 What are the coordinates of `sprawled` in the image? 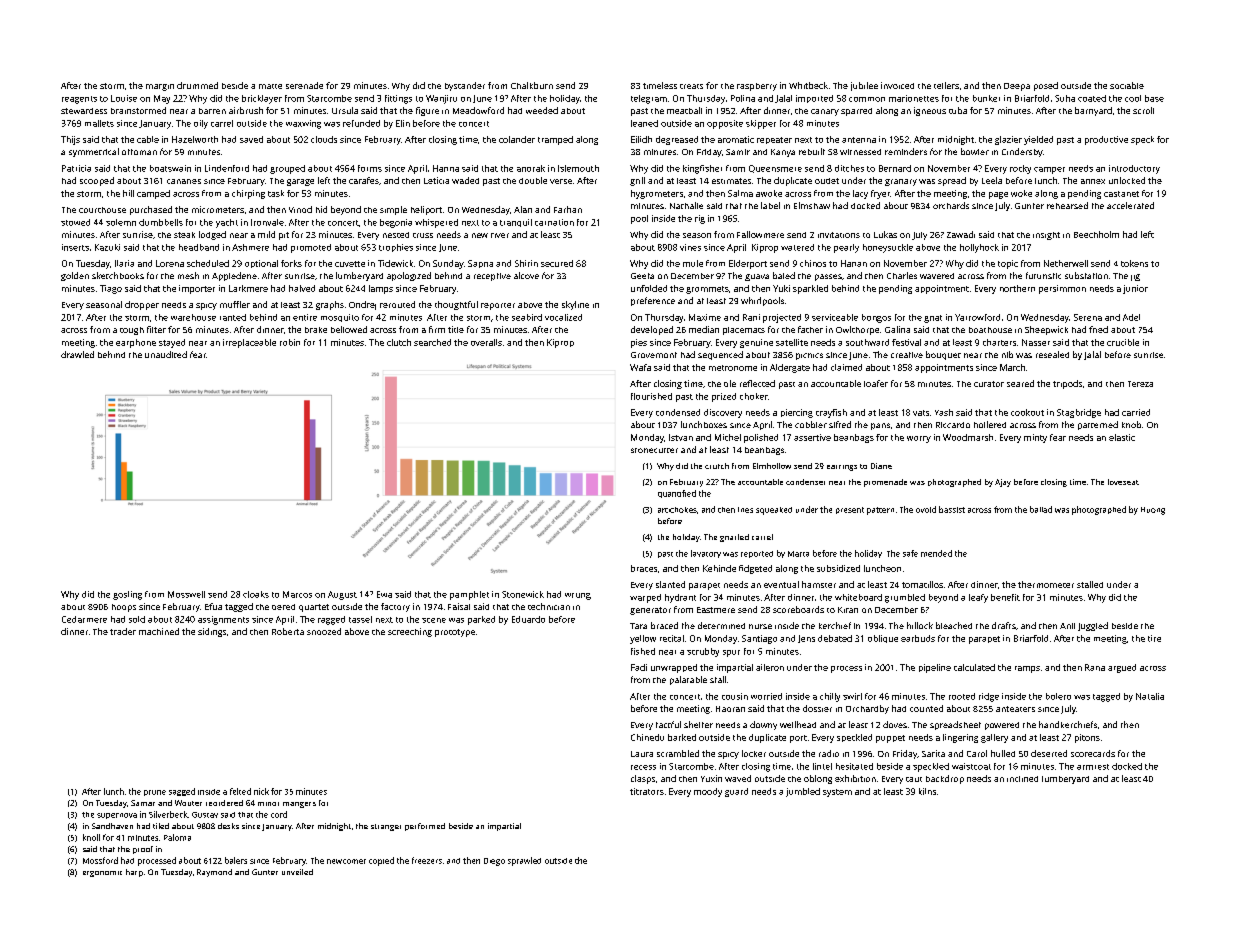 It's located at (524, 861).
